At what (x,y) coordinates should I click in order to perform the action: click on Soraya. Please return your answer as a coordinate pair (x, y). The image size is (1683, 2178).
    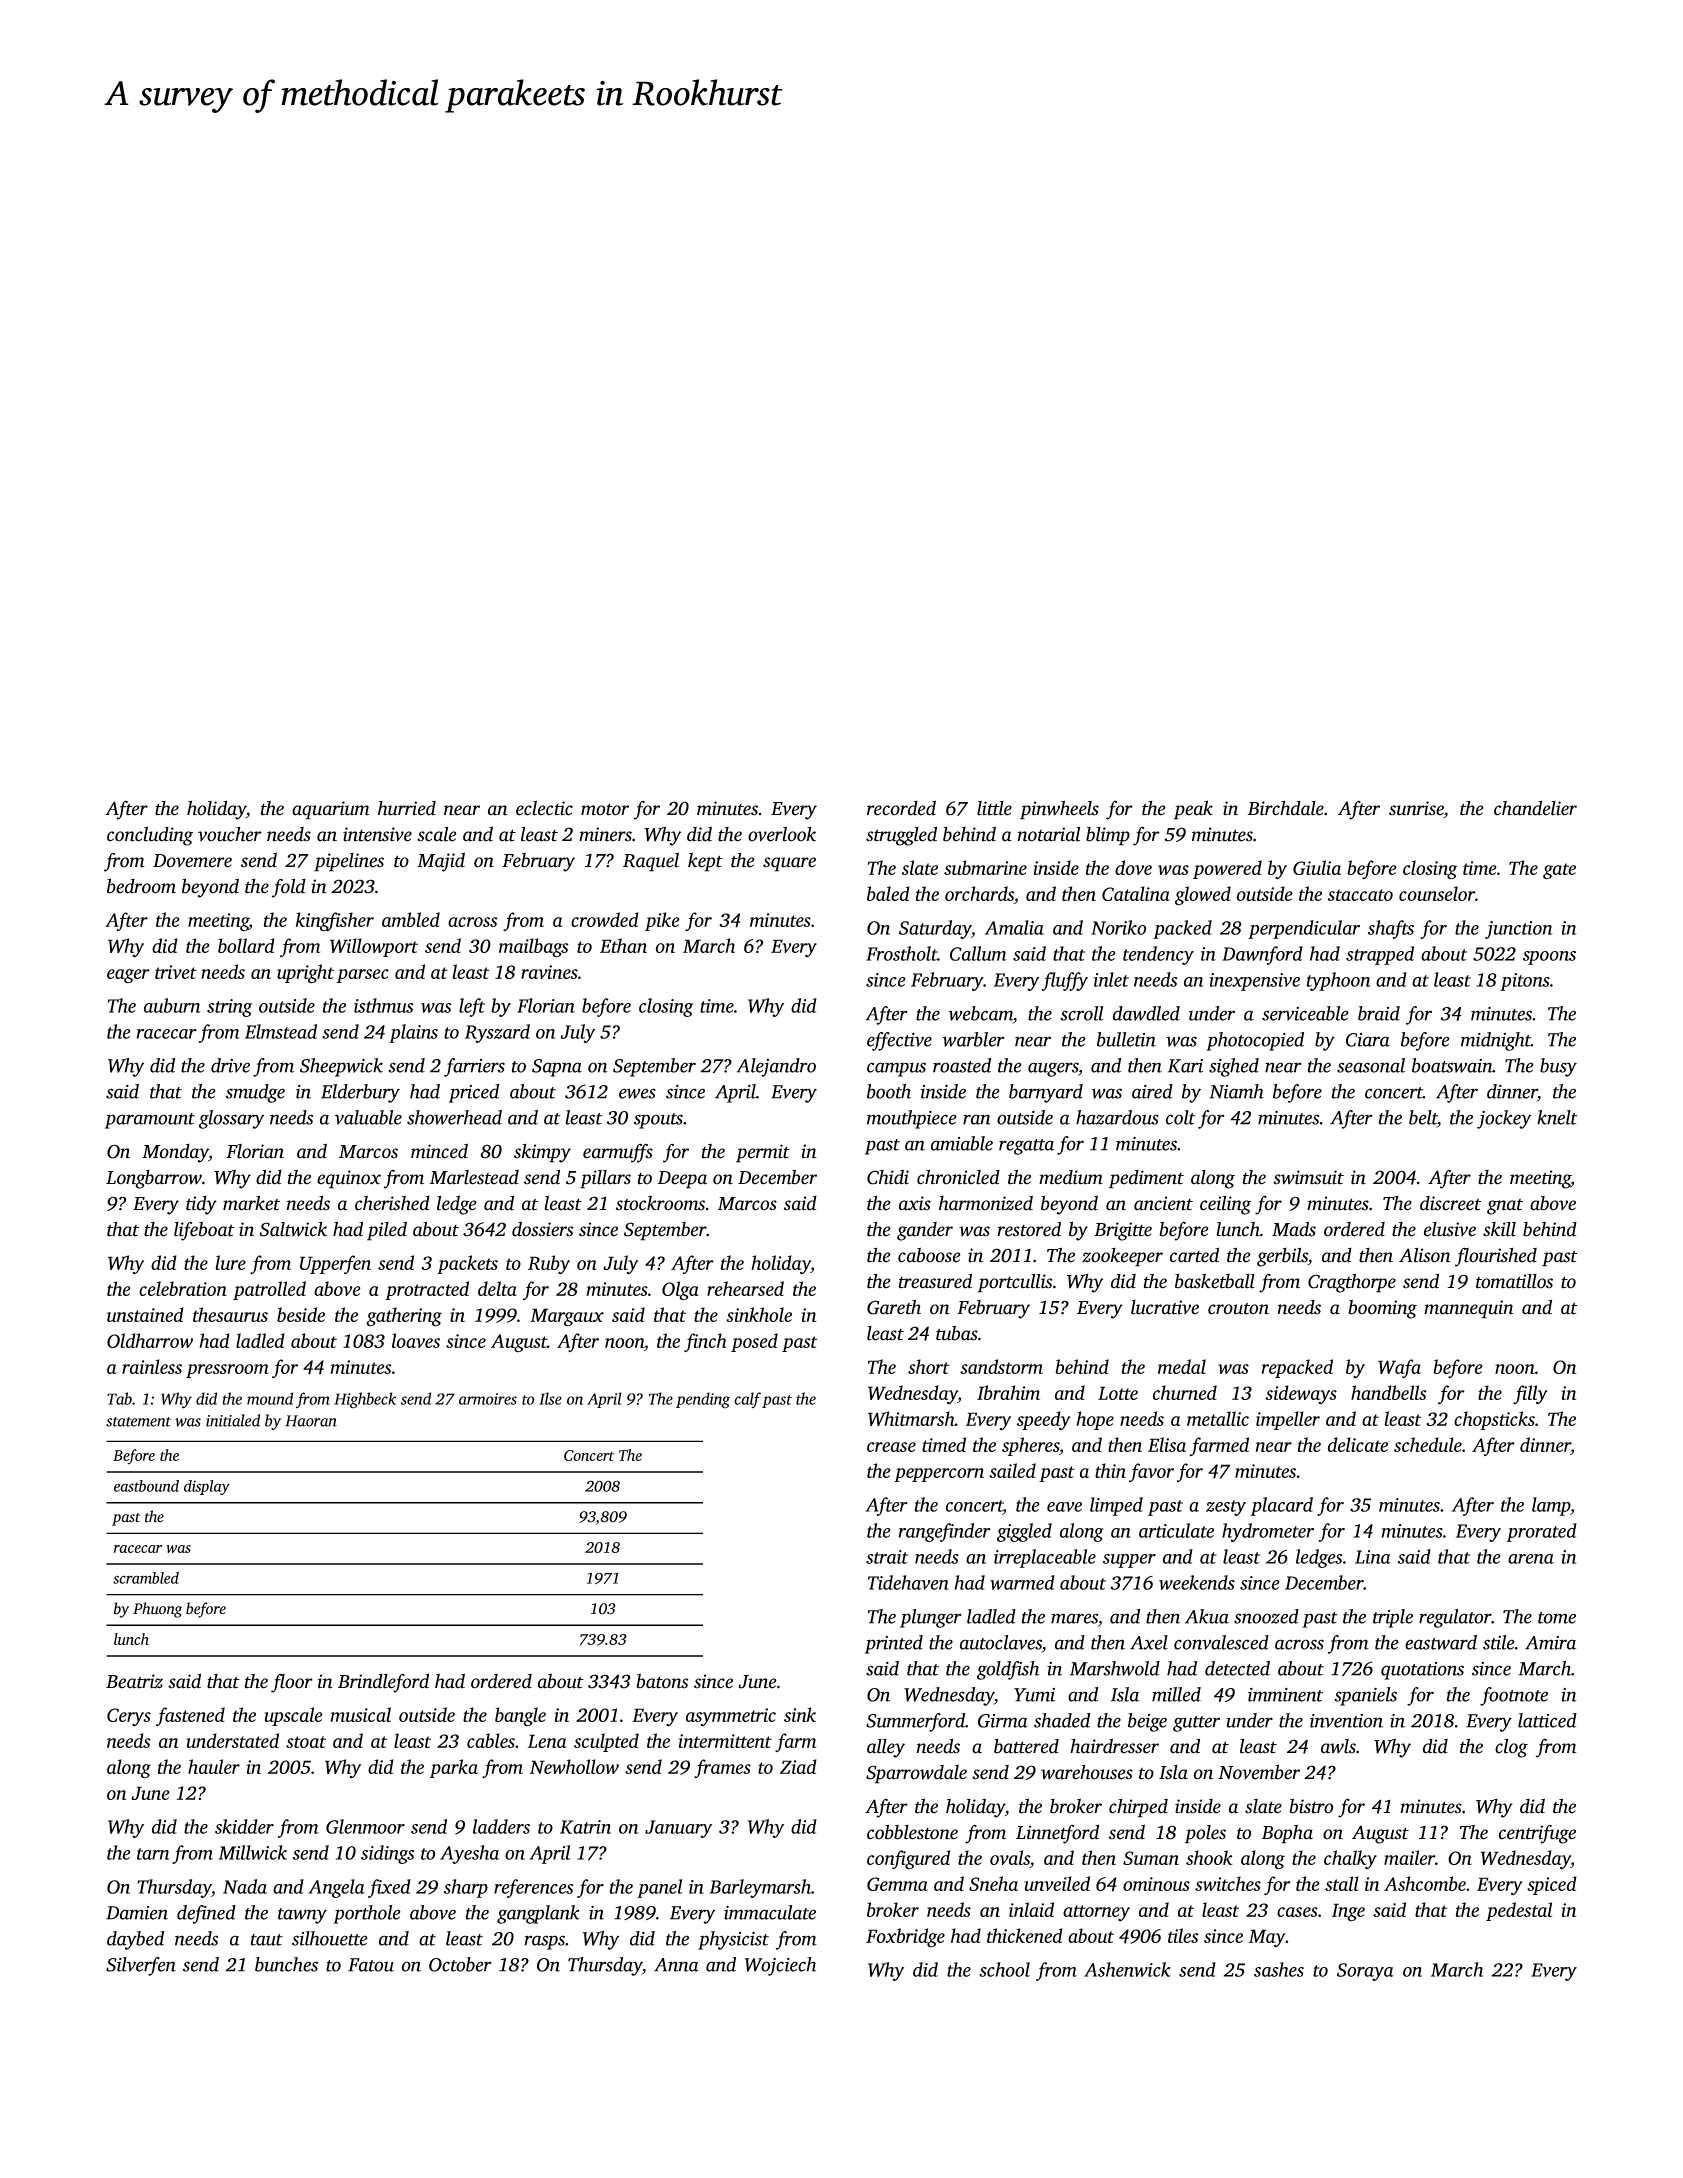
    Looking at the image, I should click on (1365, 1972).
